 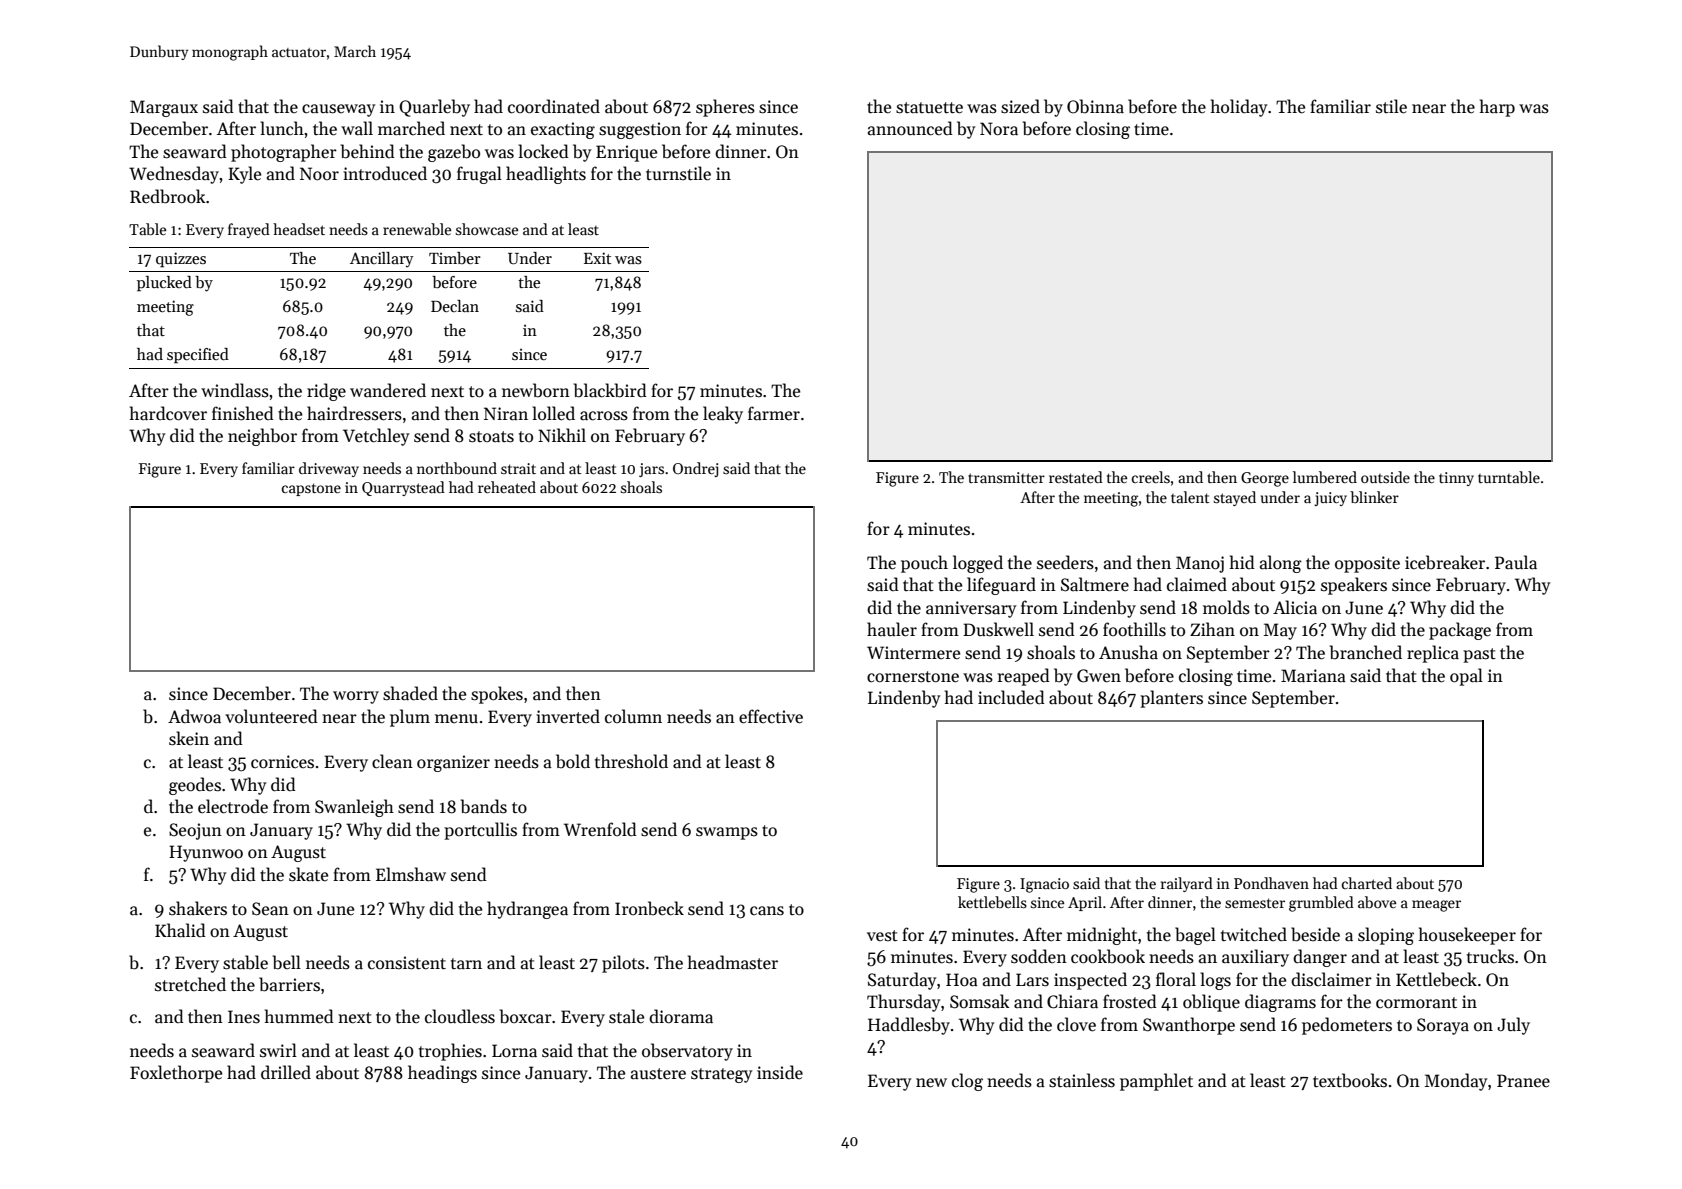 What do you see at coordinates (198, 908) in the page?
I see `shakers` at bounding box center [198, 908].
